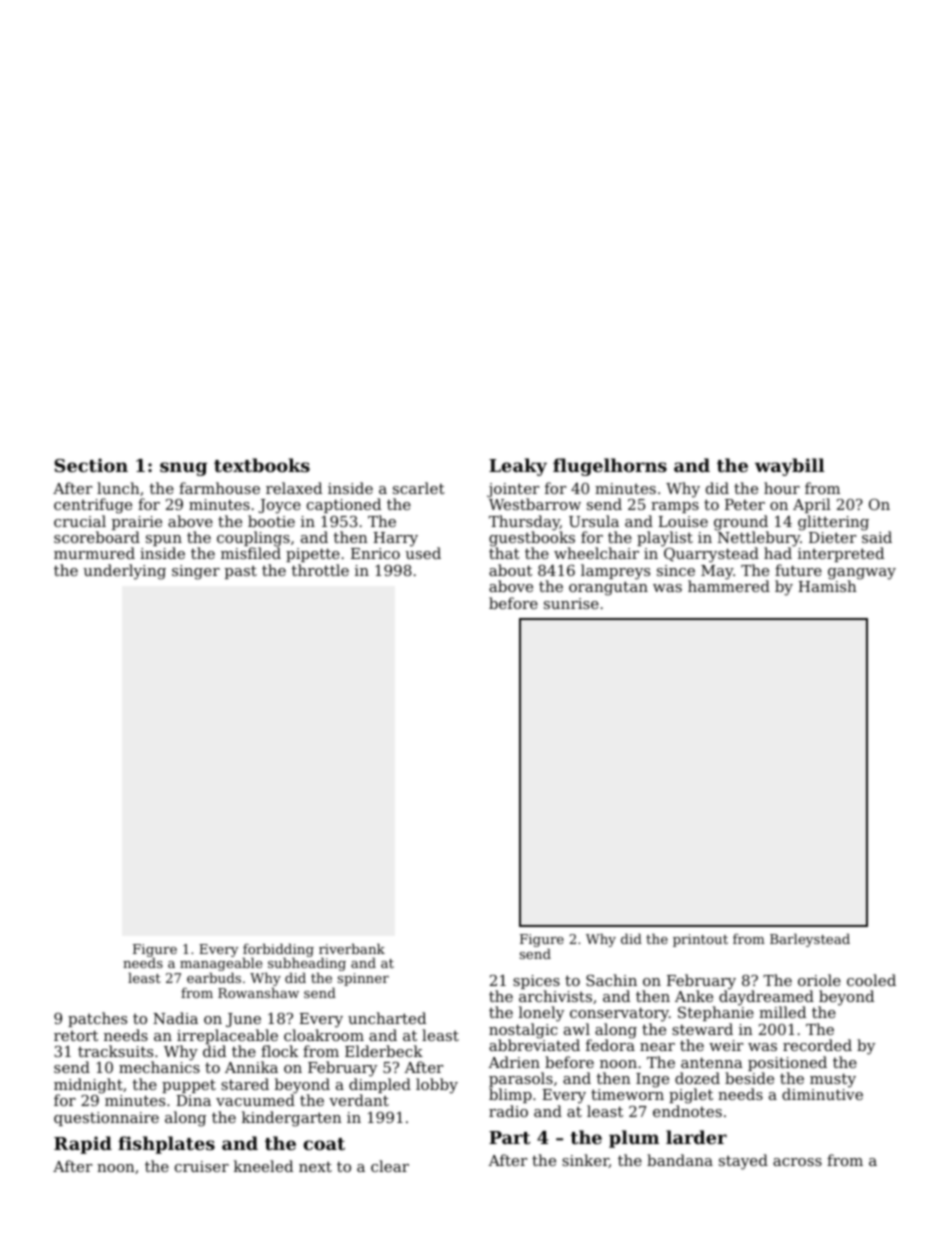 This screenshot has height=1233, width=952. What do you see at coordinates (700, 940) in the screenshot?
I see `printout` at bounding box center [700, 940].
